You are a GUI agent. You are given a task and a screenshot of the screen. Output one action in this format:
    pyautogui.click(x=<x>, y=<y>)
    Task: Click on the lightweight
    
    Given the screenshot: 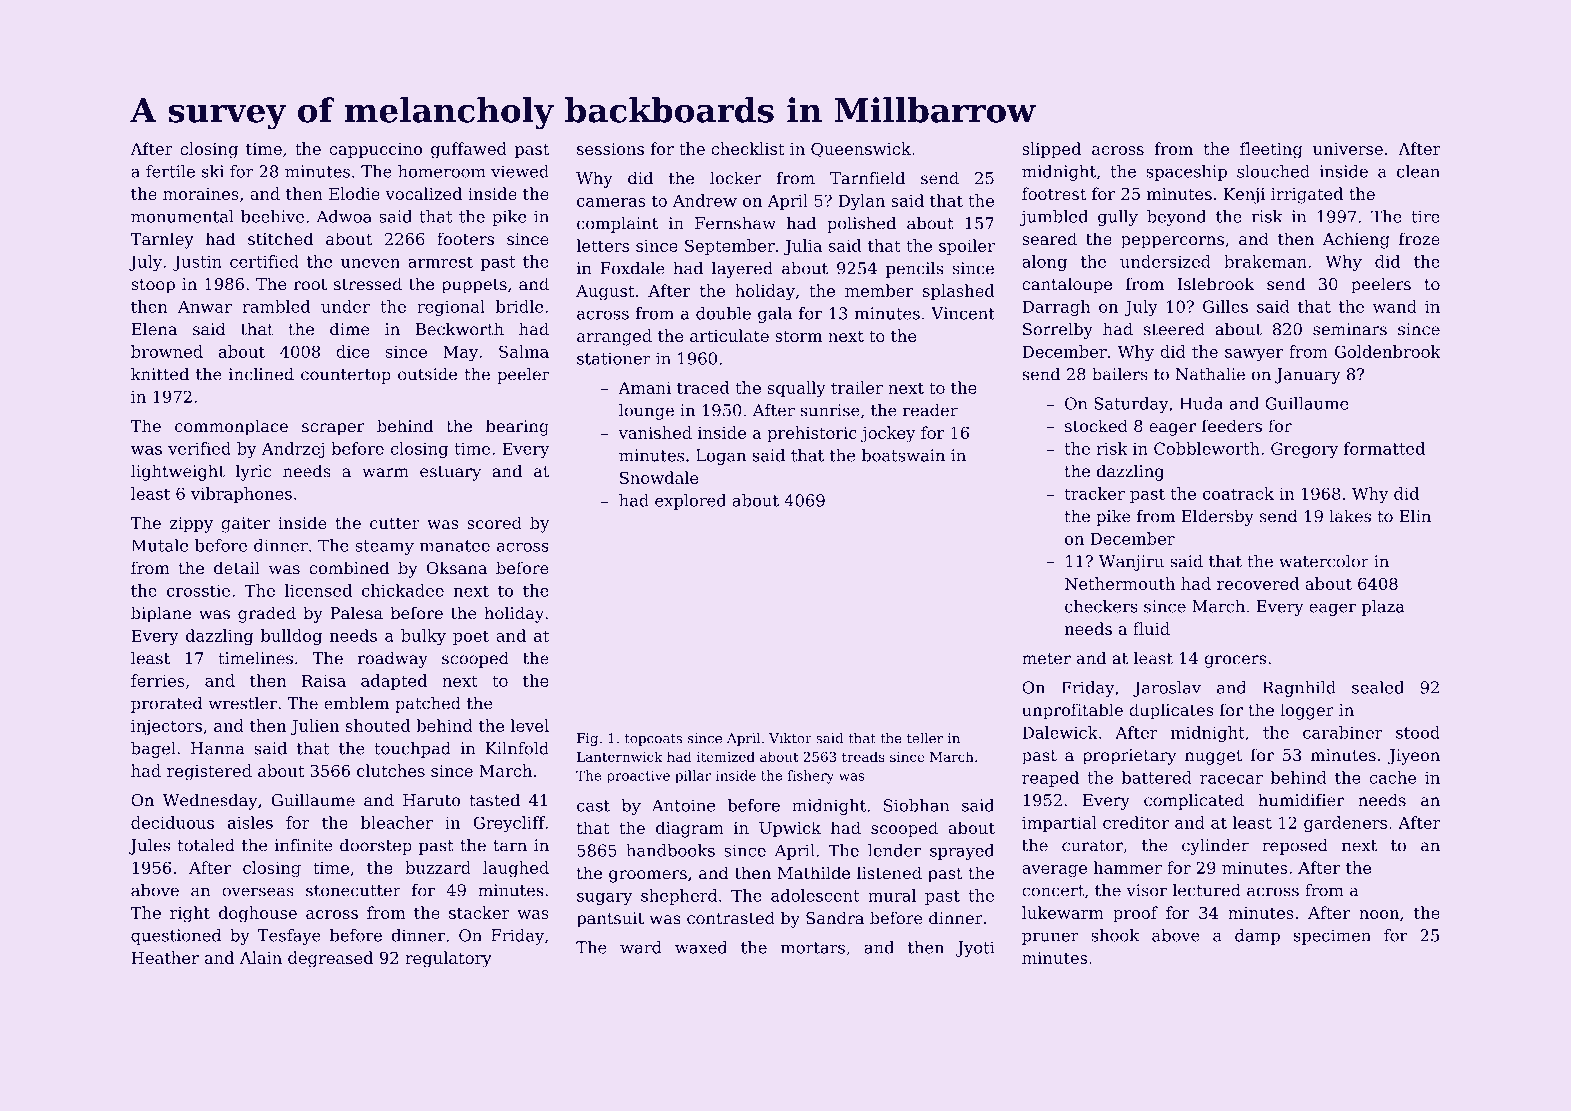 What is the action you would take?
    pyautogui.click(x=178, y=472)
